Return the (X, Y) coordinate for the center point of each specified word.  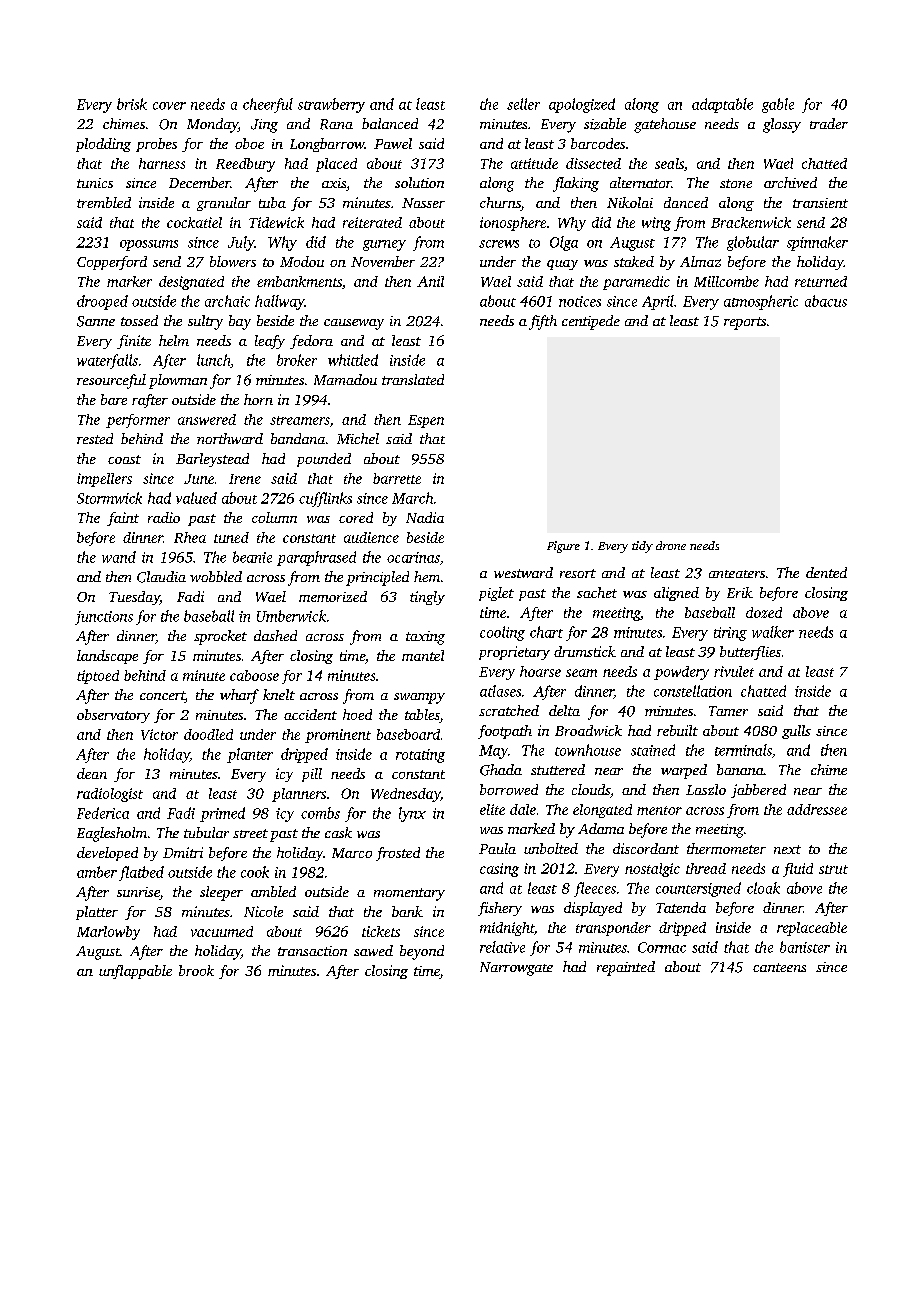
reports (745, 323)
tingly (427, 598)
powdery (681, 673)
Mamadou (345, 379)
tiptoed (98, 677)
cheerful (268, 105)
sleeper (221, 893)
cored (356, 517)
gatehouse (665, 125)
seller (523, 104)
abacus (826, 301)
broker (297, 360)
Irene (245, 479)
